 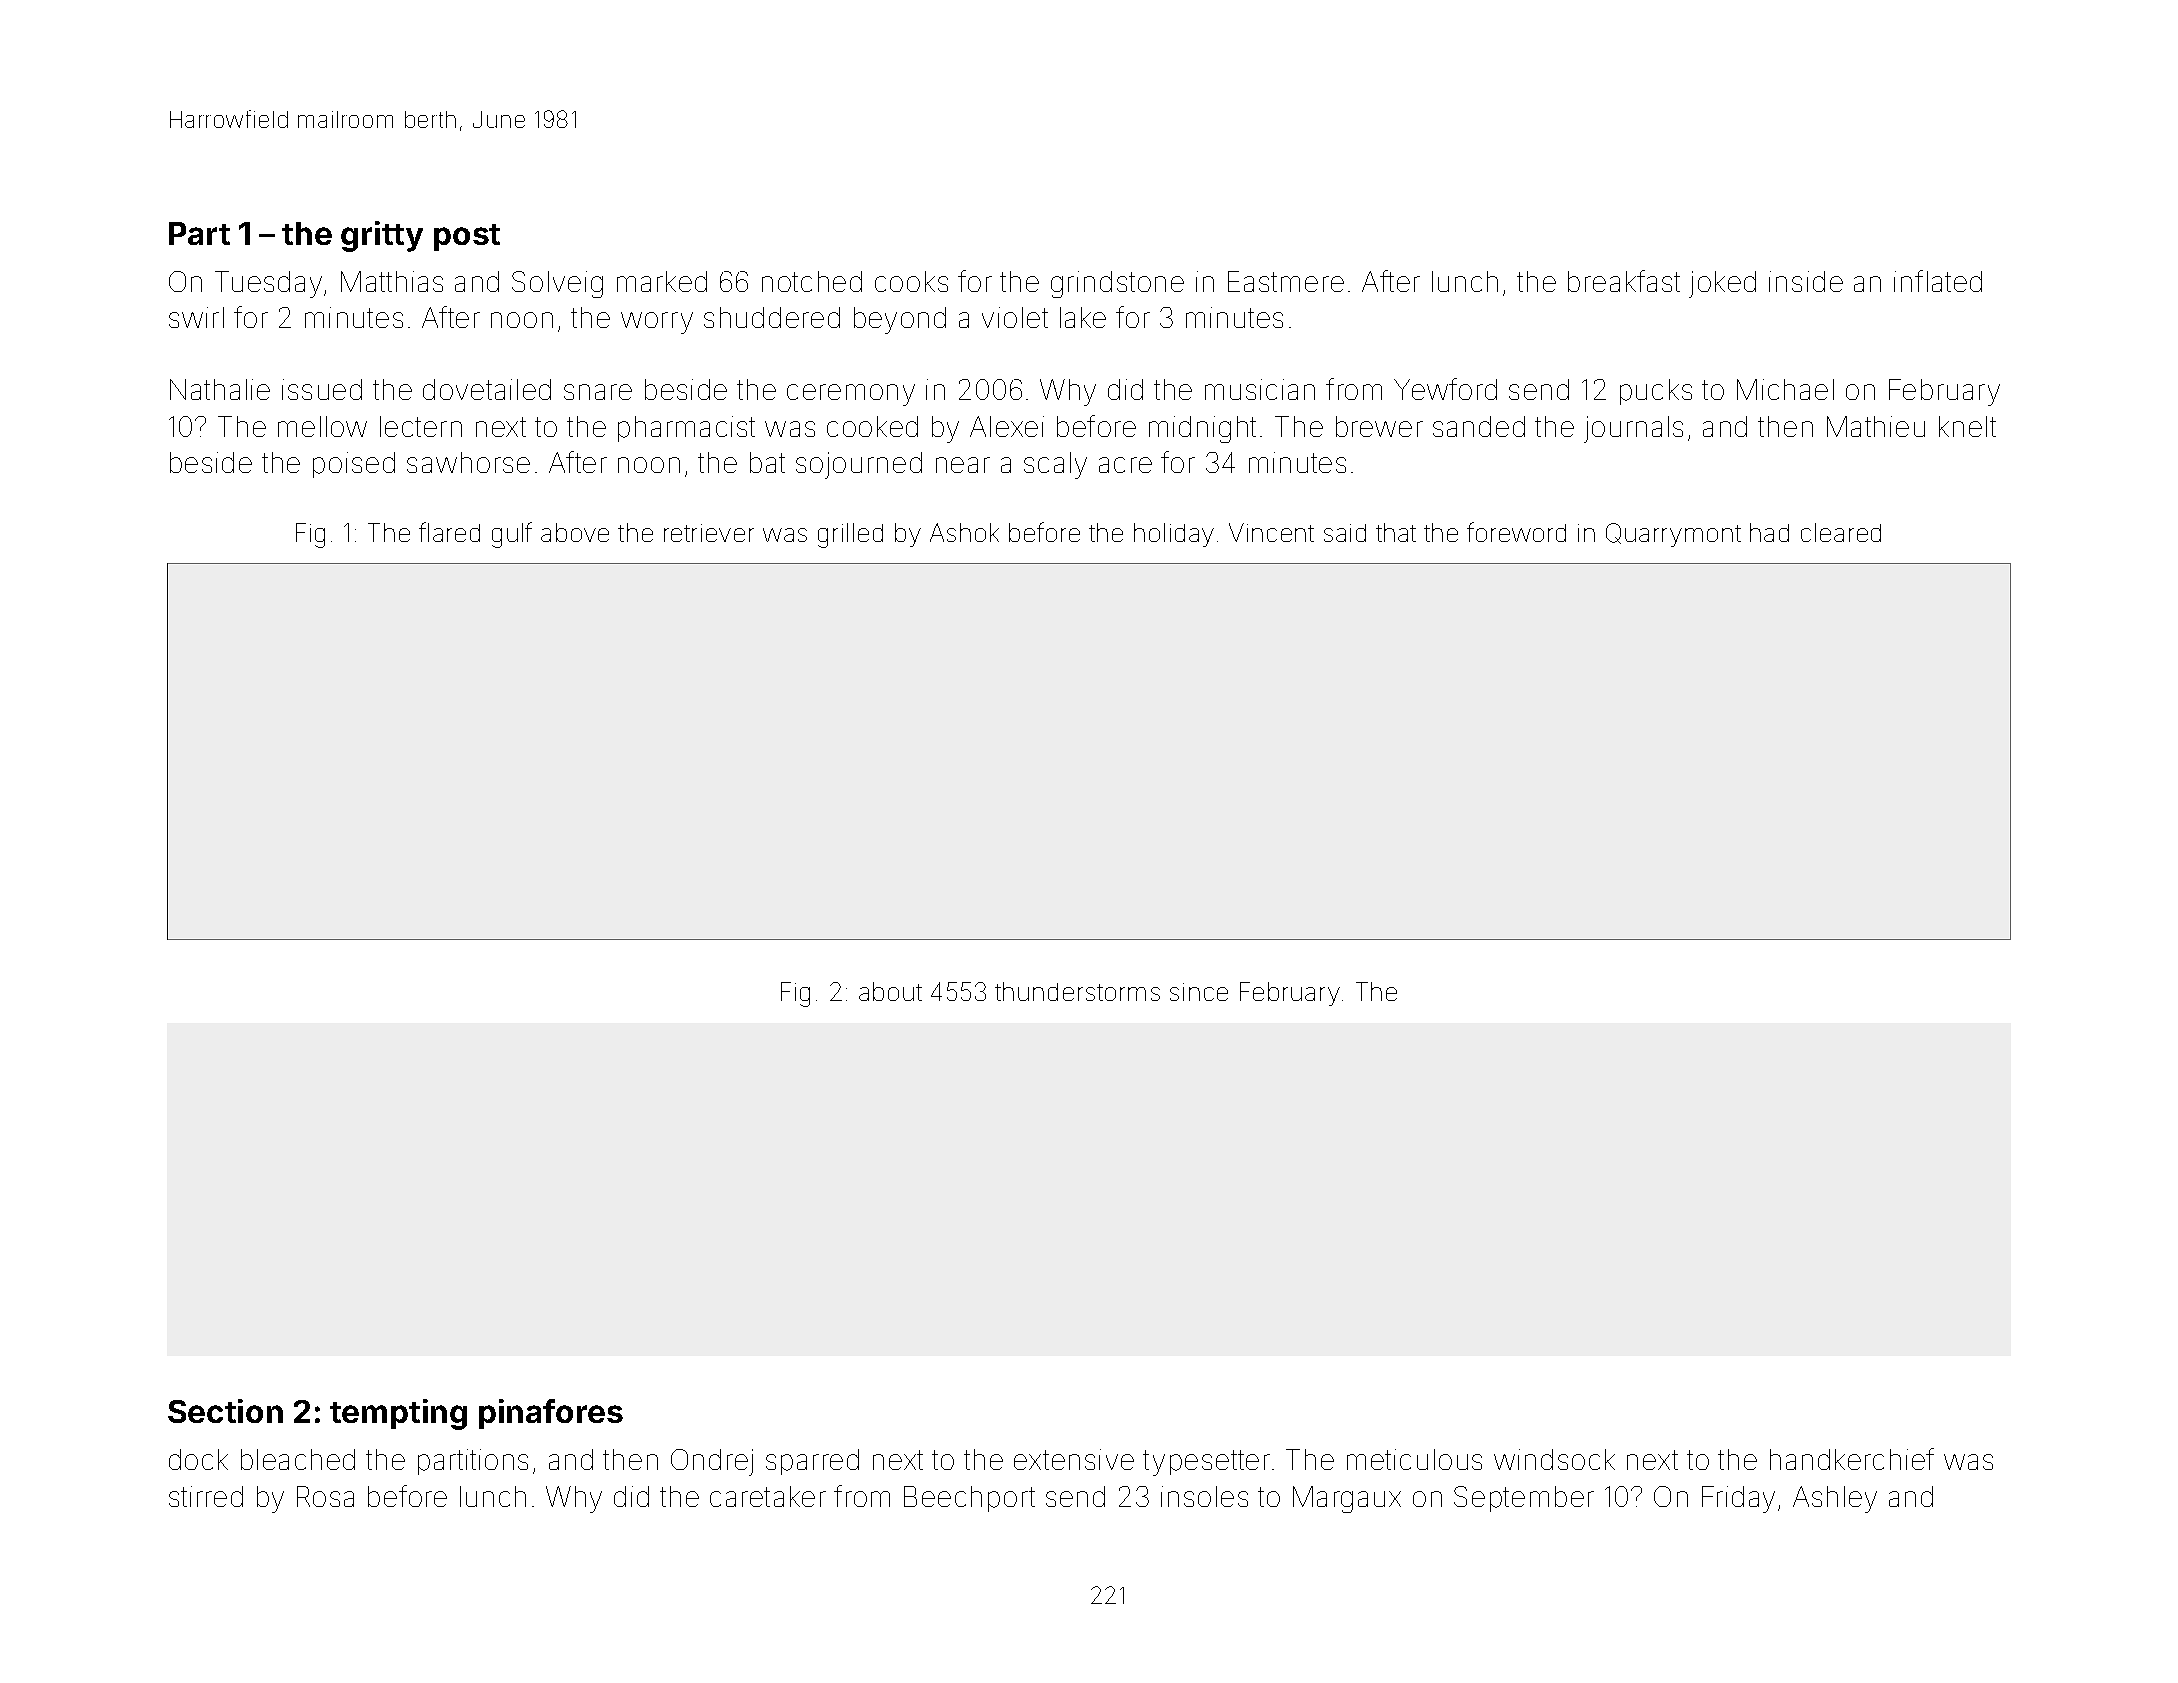 I want to click on cleared, so click(x=1841, y=532).
